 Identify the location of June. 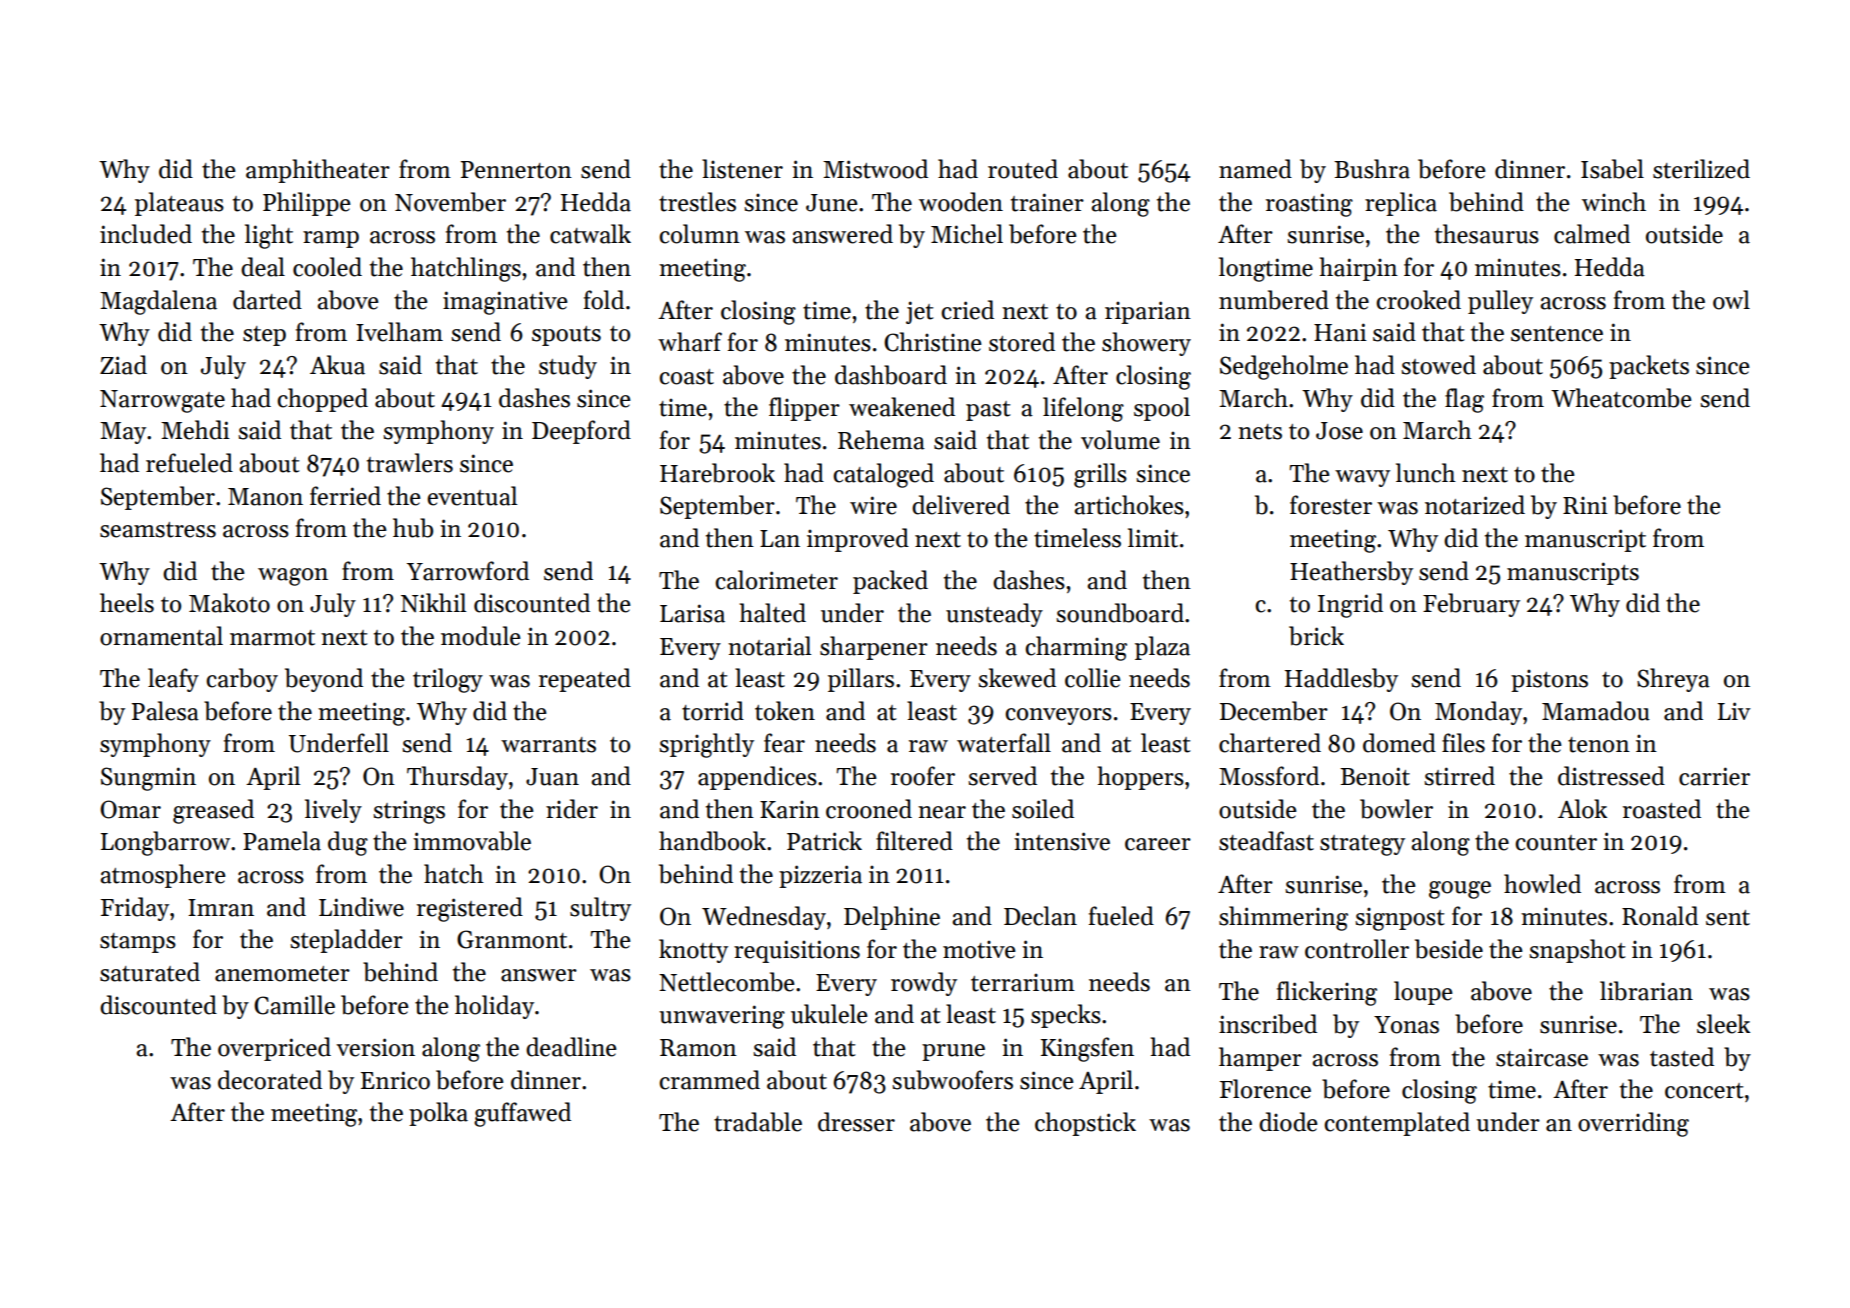
(832, 203).
